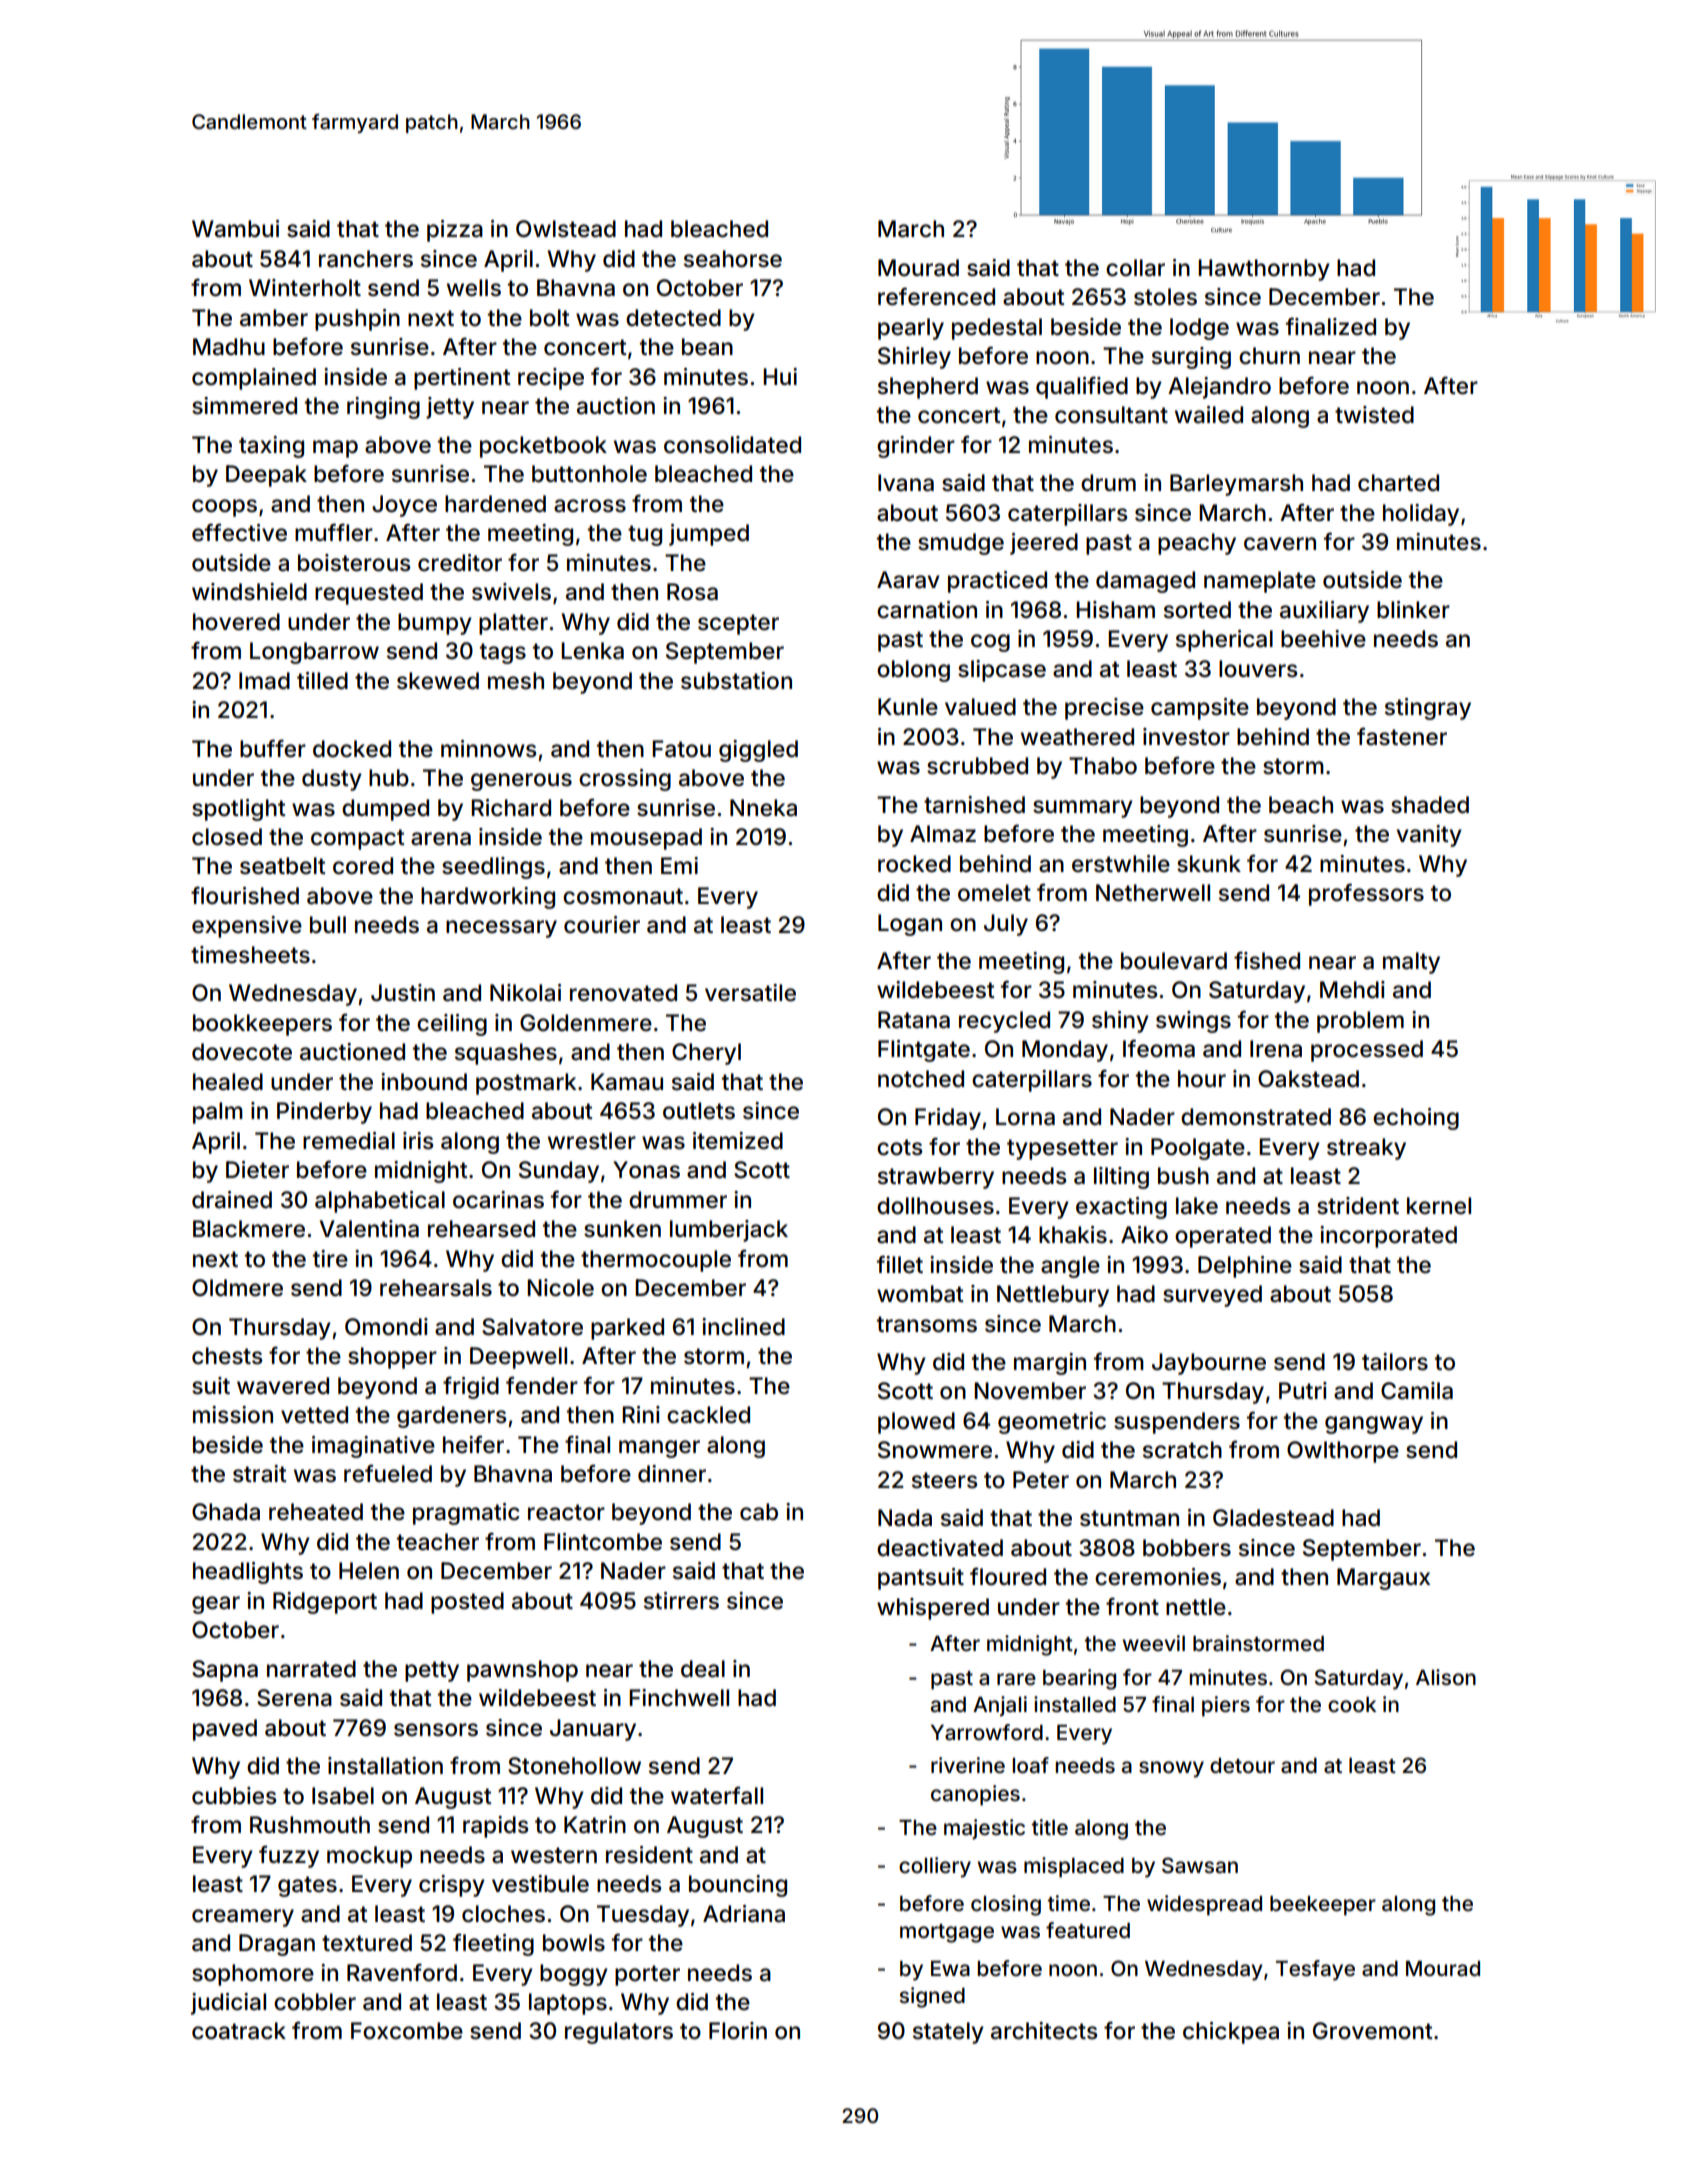  I want to click on Hawthornby, so click(1264, 270).
